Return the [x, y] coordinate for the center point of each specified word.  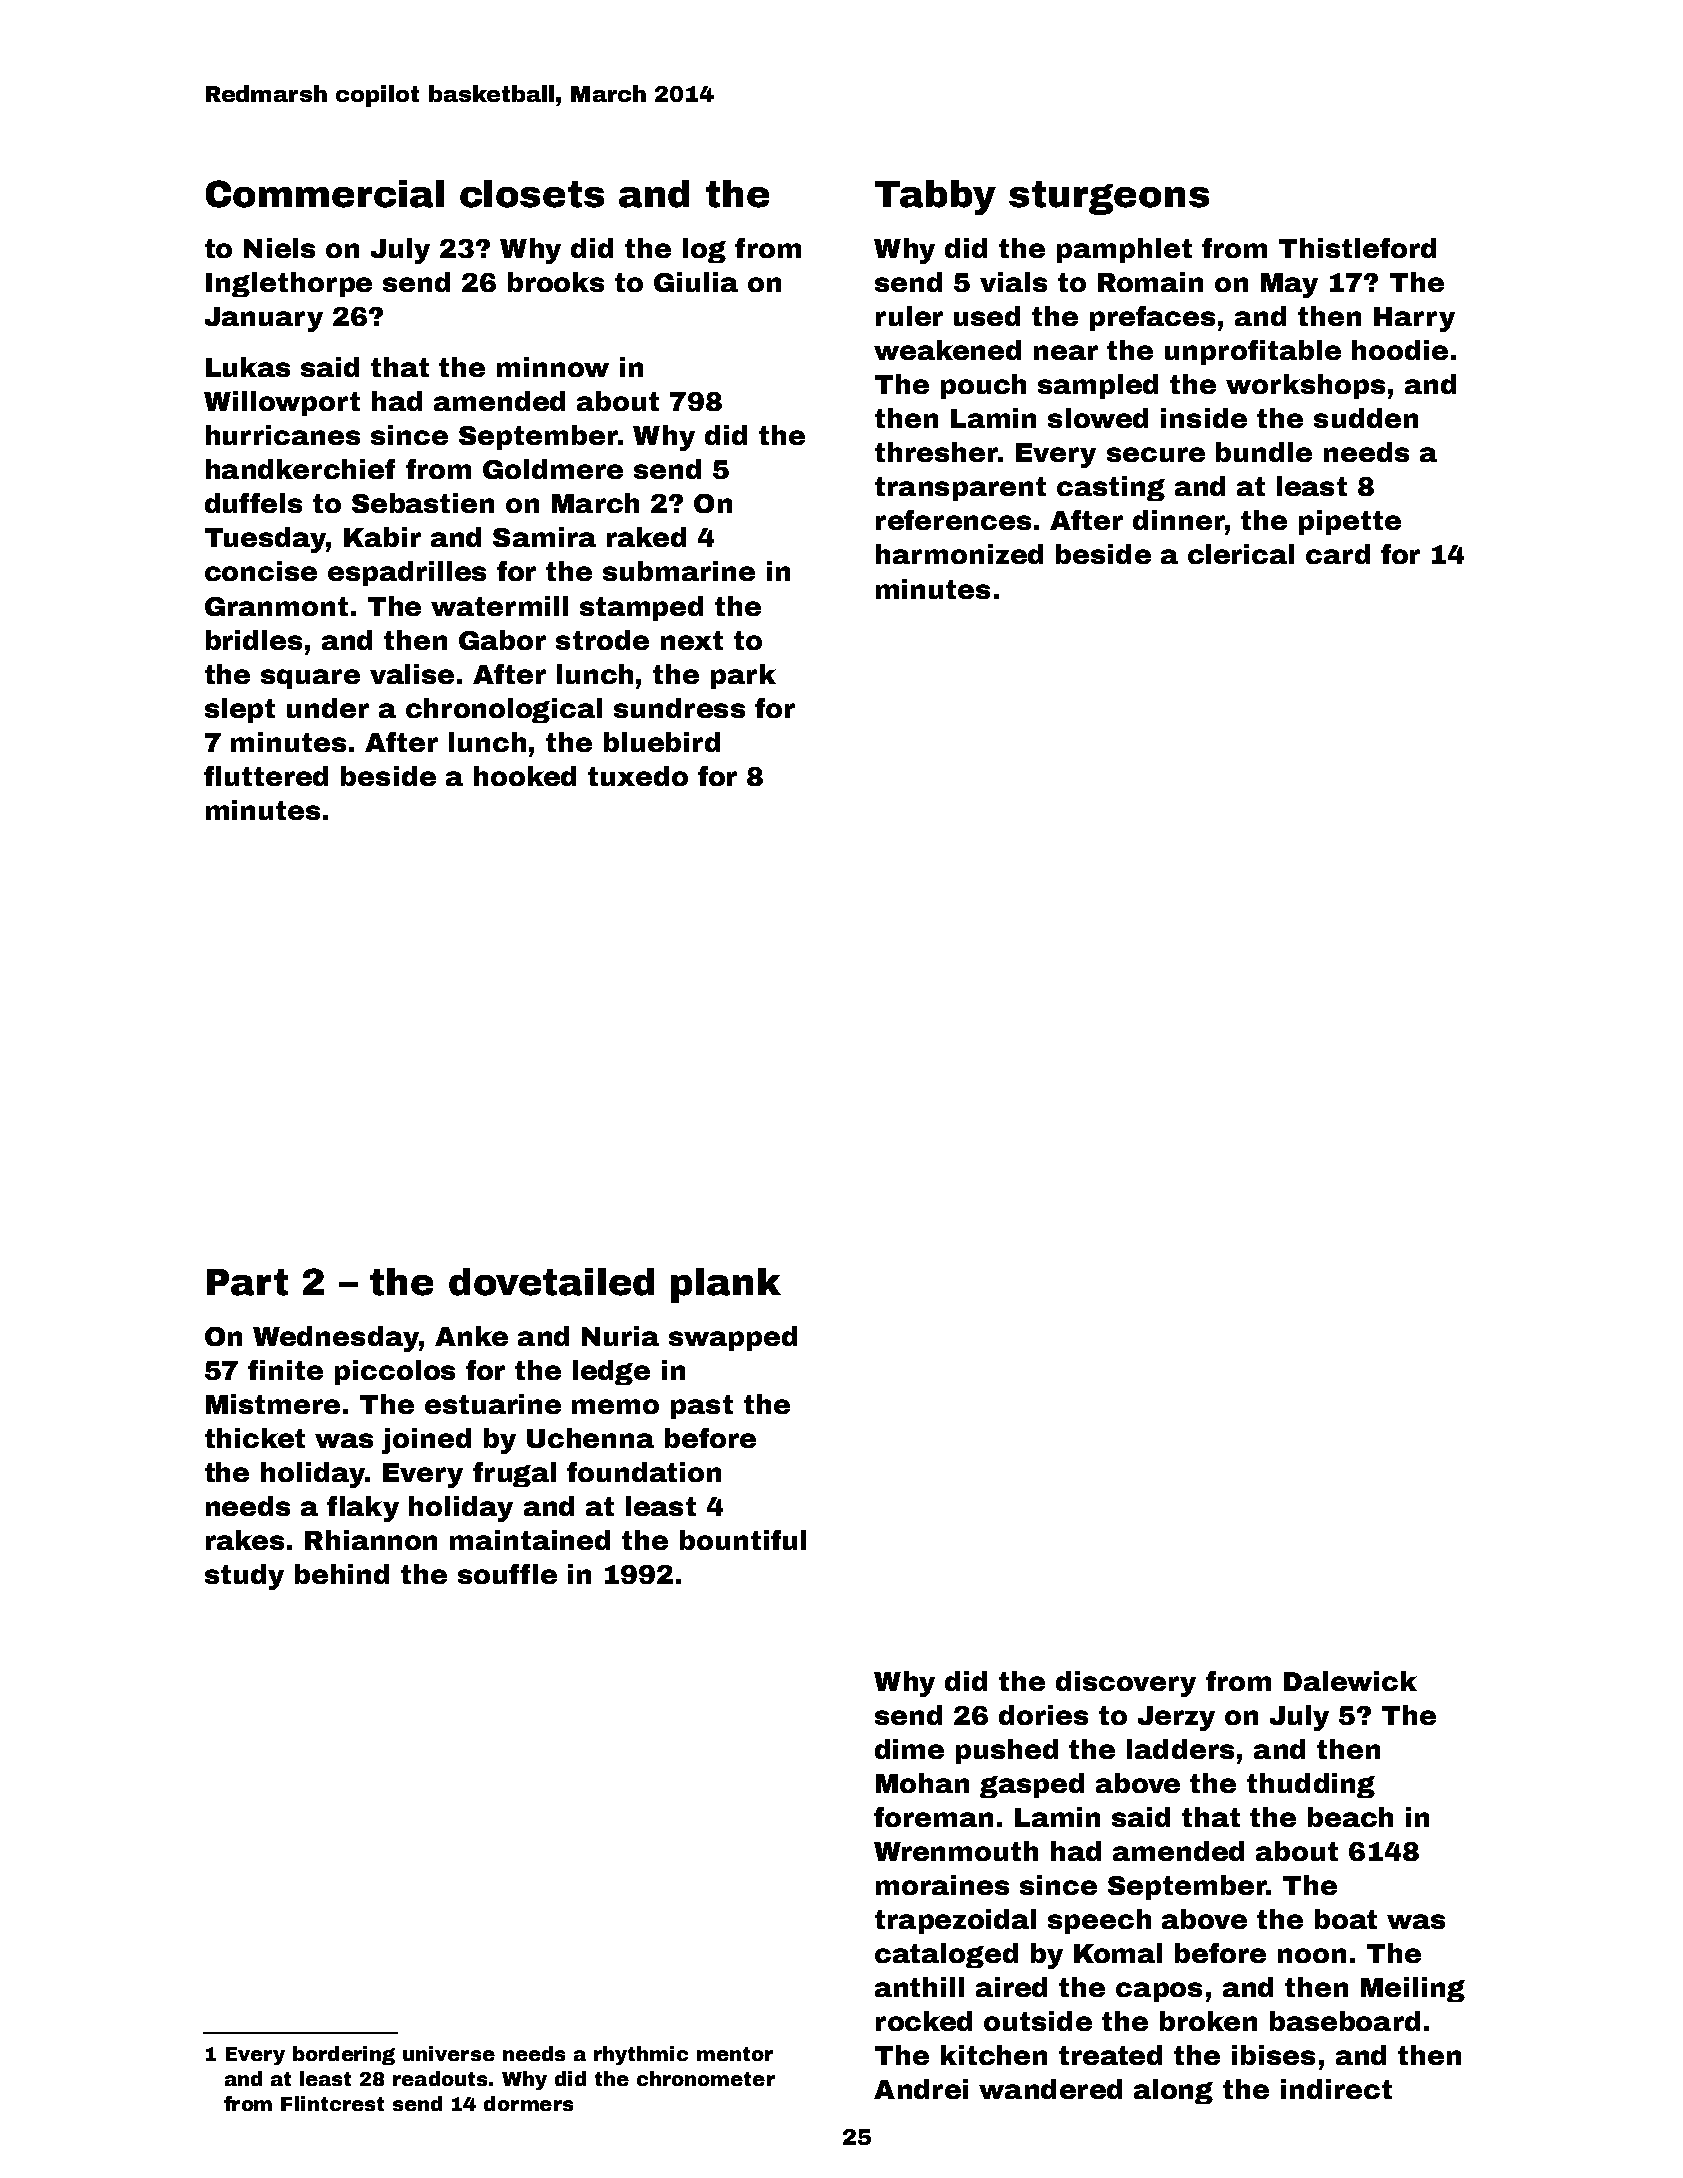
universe [449, 2053]
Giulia [696, 282]
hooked [525, 776]
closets [532, 194]
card [1338, 554]
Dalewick [1350, 1681]
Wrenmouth [956, 1851]
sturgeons [1109, 198]
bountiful [743, 1540]
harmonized [959, 554]
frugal [514, 1474]
